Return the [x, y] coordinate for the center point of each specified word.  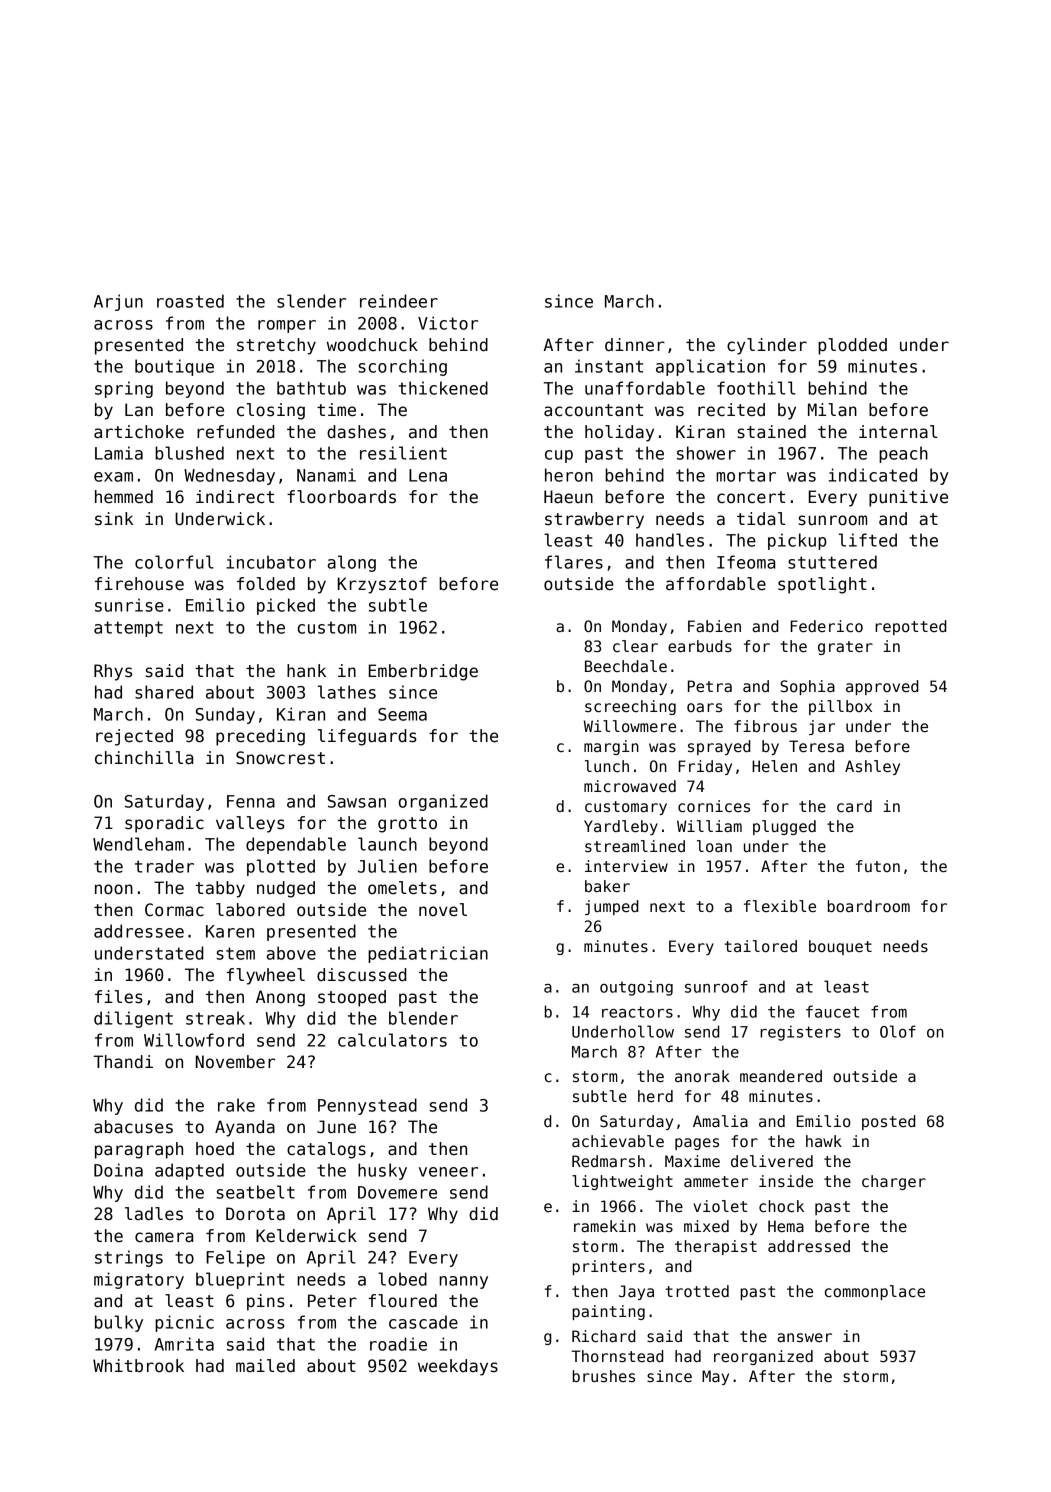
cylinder [767, 346]
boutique [174, 367]
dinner [635, 345]
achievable [618, 1141]
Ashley [872, 767]
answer [804, 1337]
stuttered [832, 562]
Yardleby [621, 827]
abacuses [133, 1127]
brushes [604, 1376]
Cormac [174, 910]
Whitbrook [138, 1366]
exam [113, 477]
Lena [428, 475]
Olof [898, 1031]
